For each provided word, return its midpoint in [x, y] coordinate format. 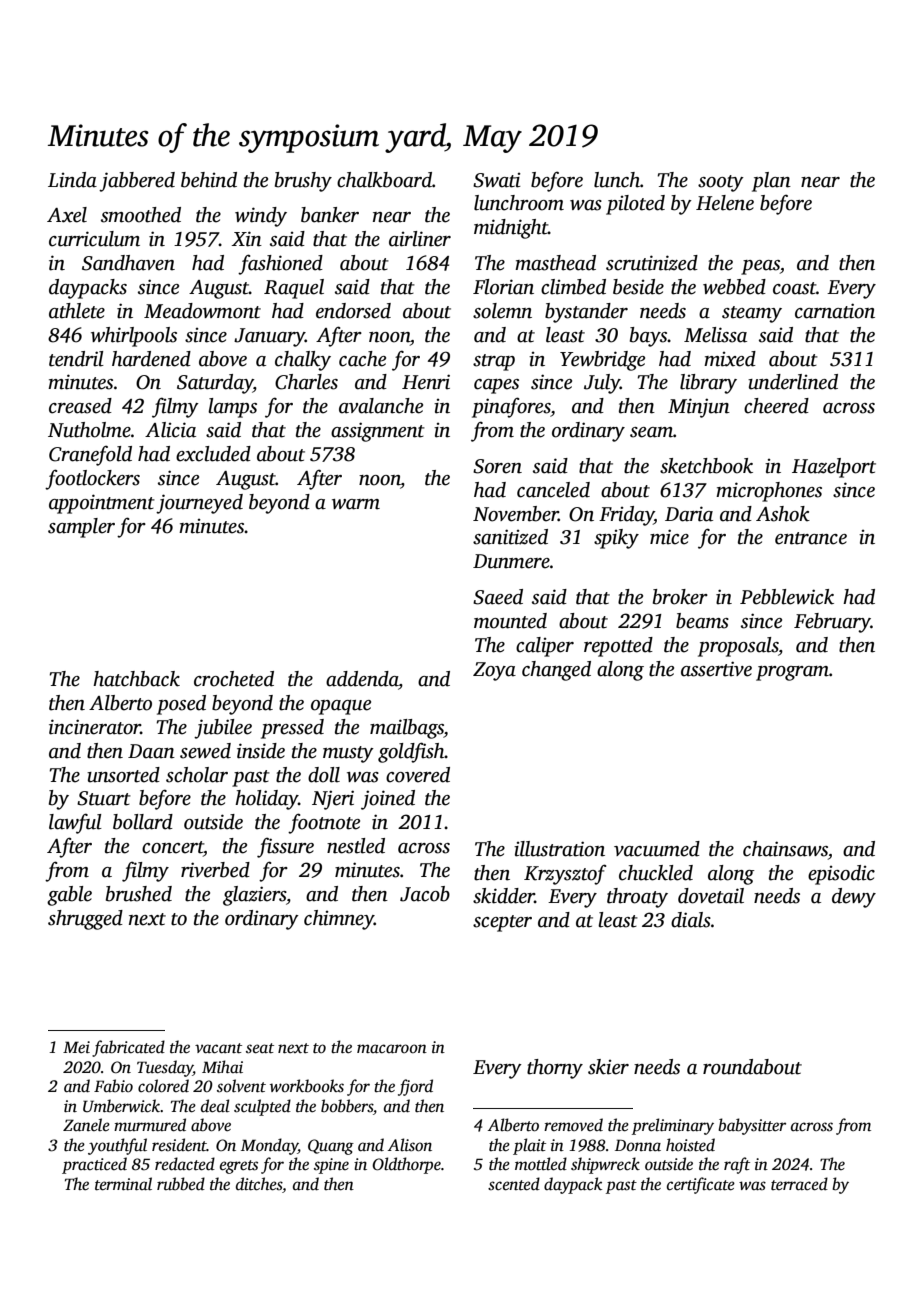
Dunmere [511, 561]
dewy [854, 898]
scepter [502, 923]
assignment [378, 432]
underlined [793, 382]
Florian [503, 287]
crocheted [234, 679]
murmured [150, 1125]
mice [669, 537]
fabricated [128, 1048]
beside [638, 287]
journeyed [199, 504]
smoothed [141, 215]
